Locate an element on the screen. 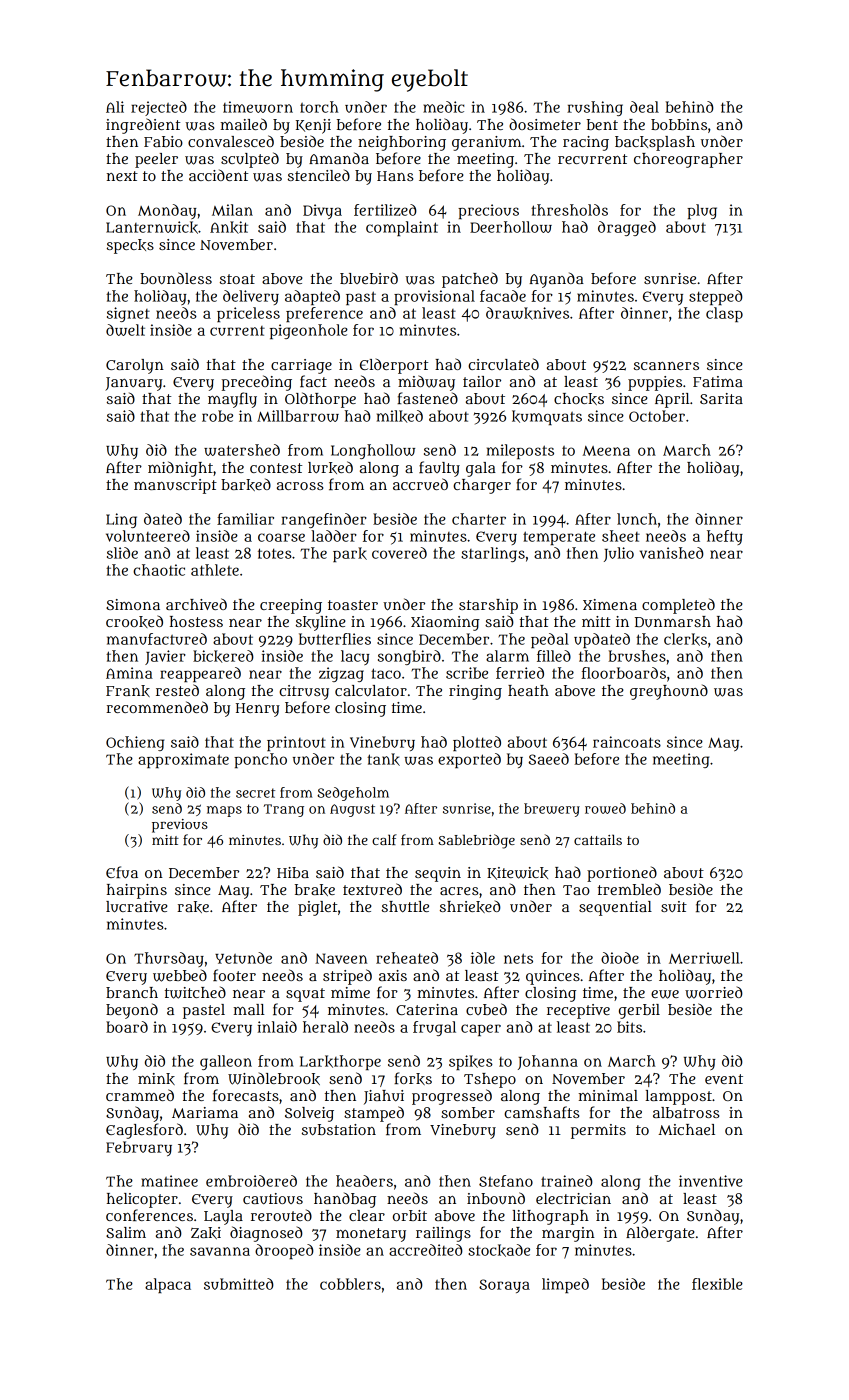 The width and height of the screenshot is (849, 1400). Divya is located at coordinates (322, 211).
